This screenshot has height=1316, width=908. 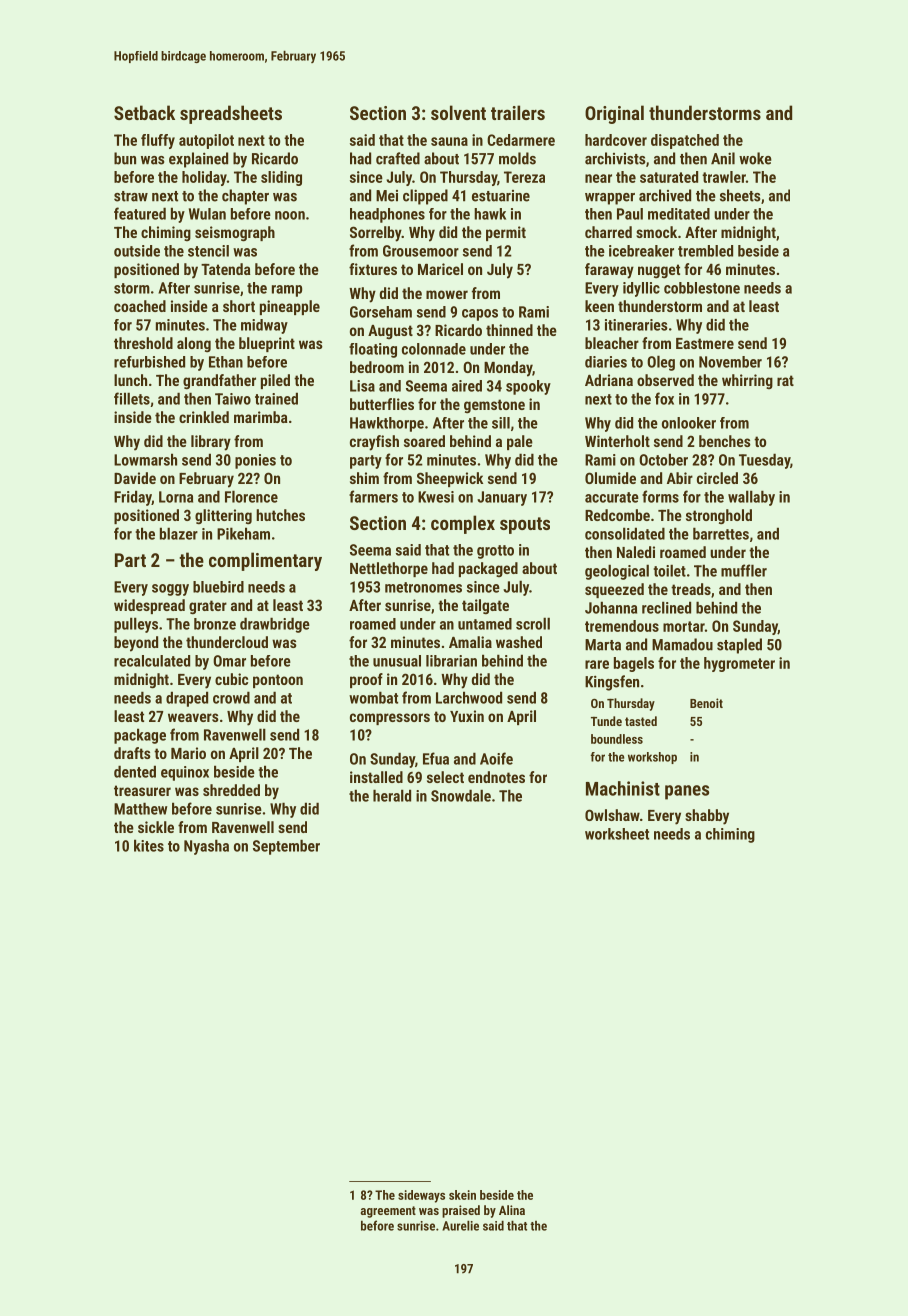 I want to click on Maricel, so click(x=440, y=269).
